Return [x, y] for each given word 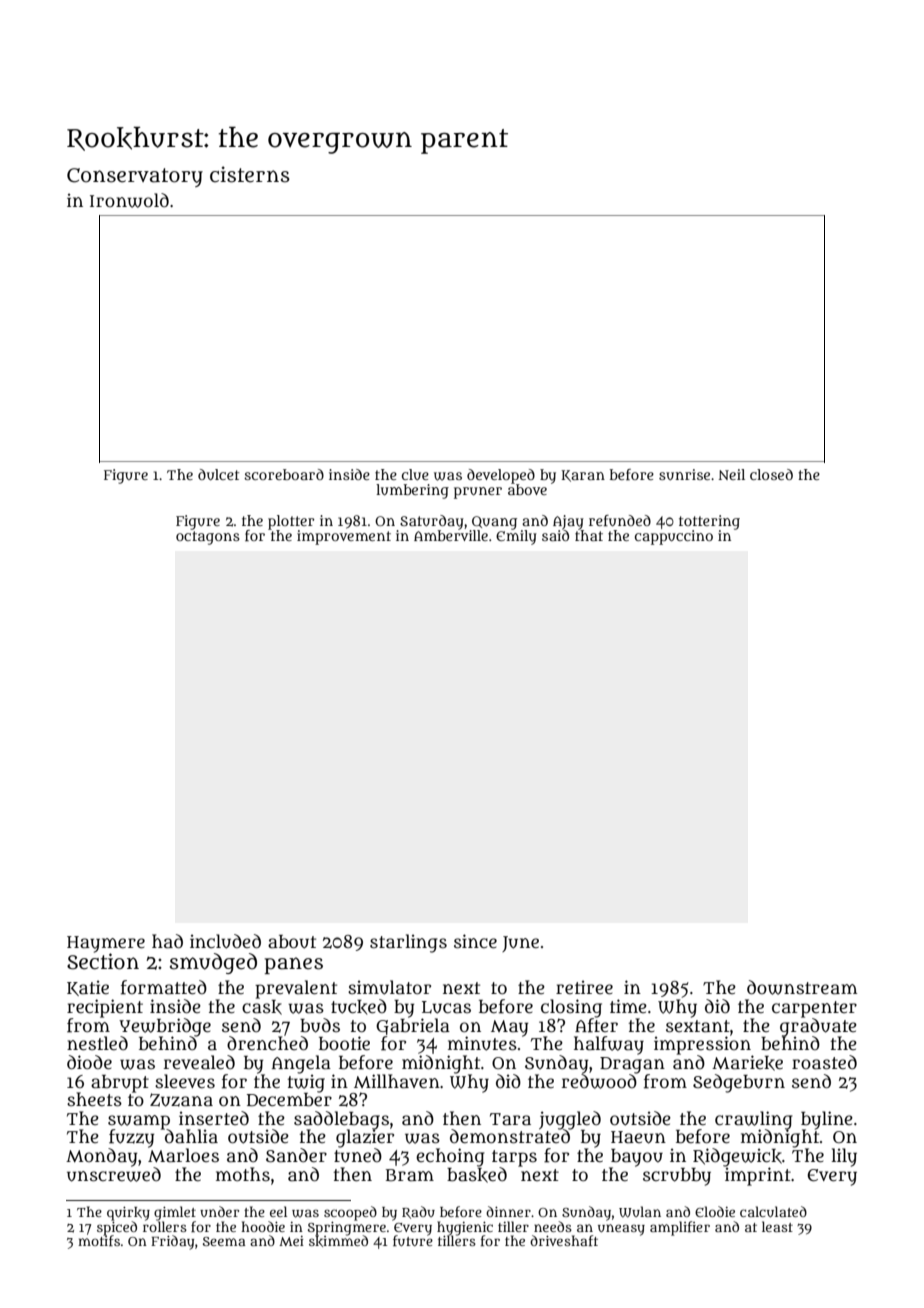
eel [278, 1211]
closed [771, 474]
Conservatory [135, 177]
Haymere [106, 944]
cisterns [250, 174]
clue [415, 474]
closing [571, 1008]
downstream [802, 987]
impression [702, 1045]
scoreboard [284, 474]
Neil [731, 474]
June [520, 944]
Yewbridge [165, 1027]
